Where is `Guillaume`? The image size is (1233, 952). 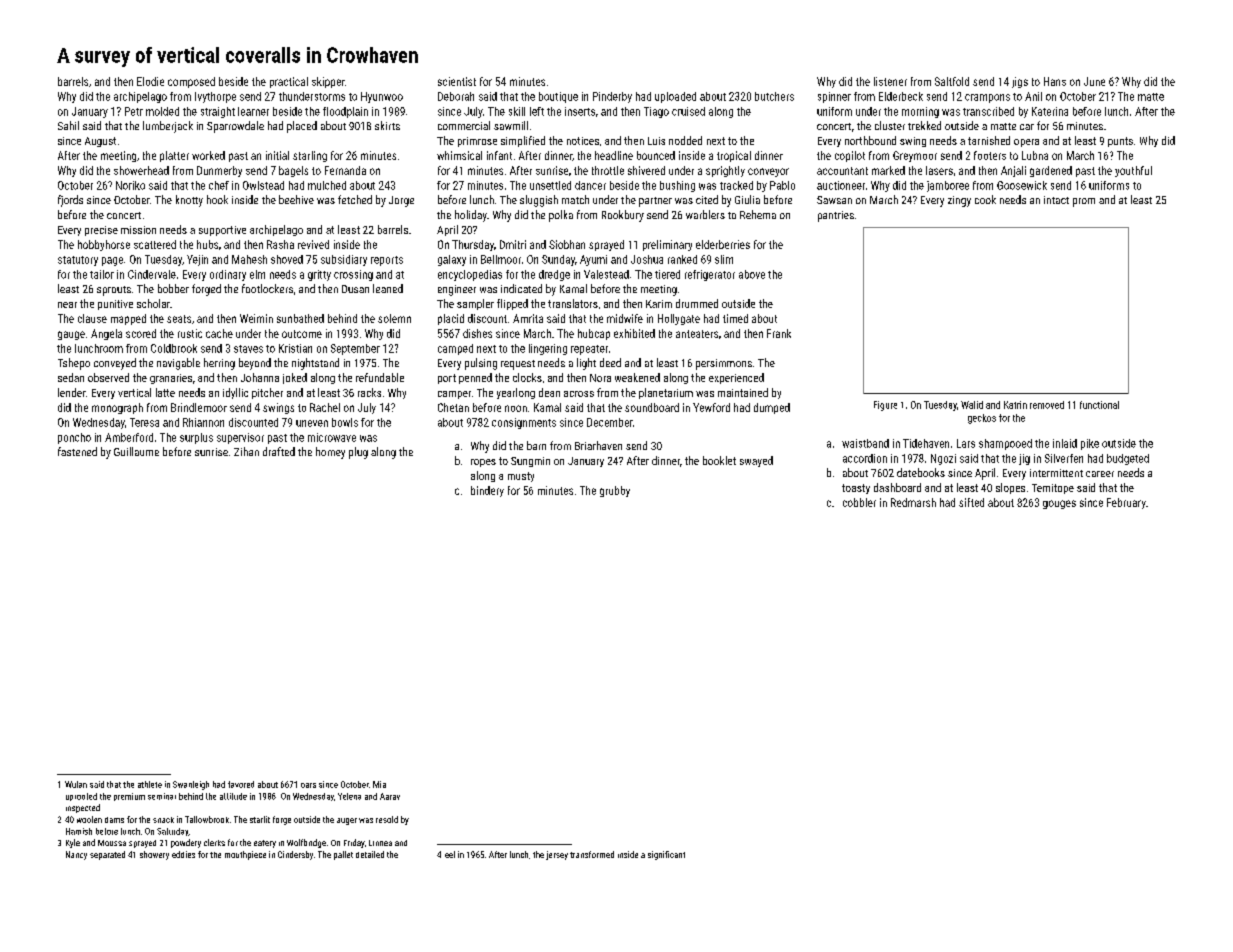 Guillaume is located at coordinates (136, 451).
